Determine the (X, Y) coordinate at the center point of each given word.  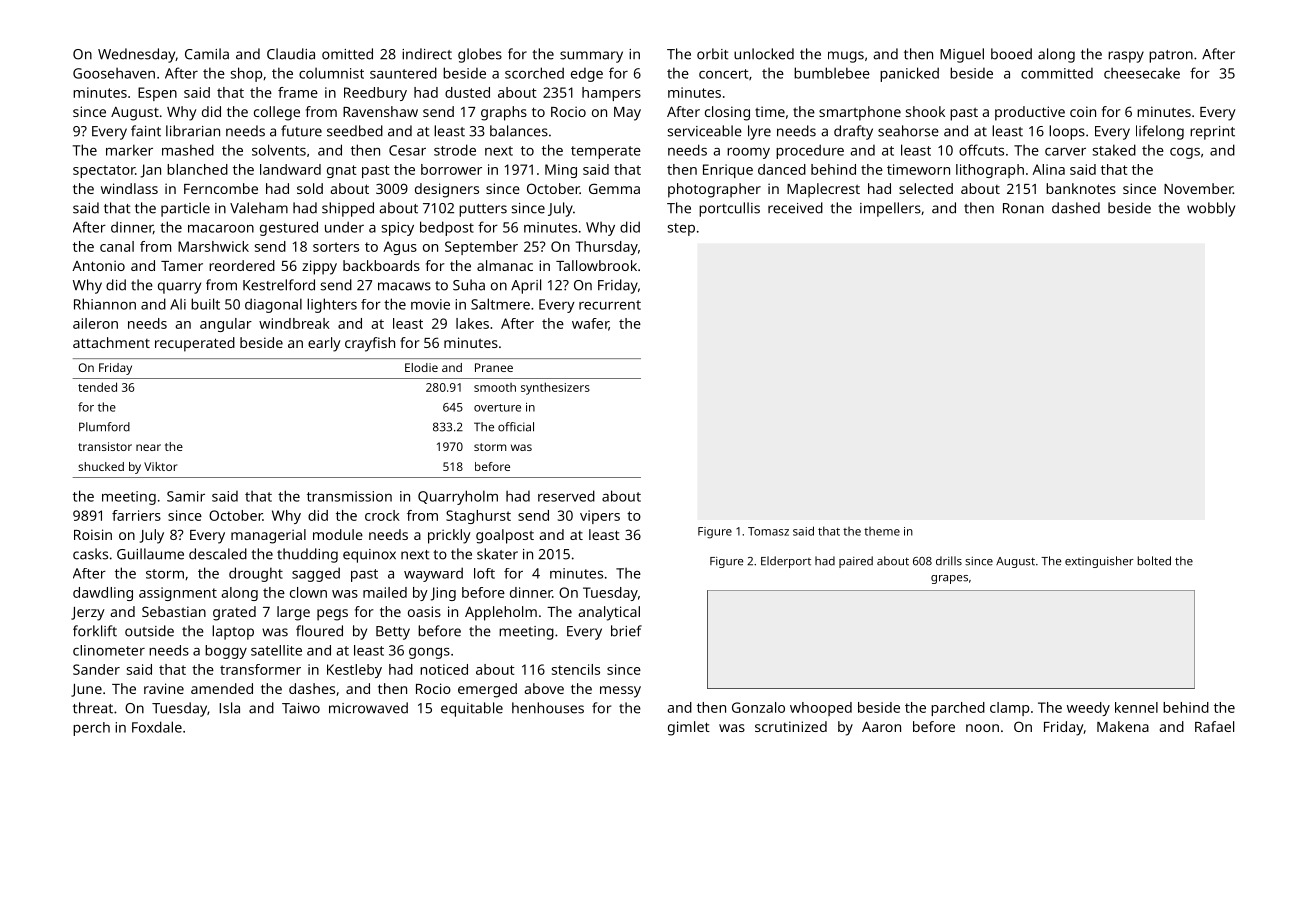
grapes (949, 579)
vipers (600, 517)
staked (1114, 150)
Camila (207, 54)
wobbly (1211, 209)
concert (723, 74)
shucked (101, 466)
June (86, 690)
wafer (590, 324)
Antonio (98, 265)
